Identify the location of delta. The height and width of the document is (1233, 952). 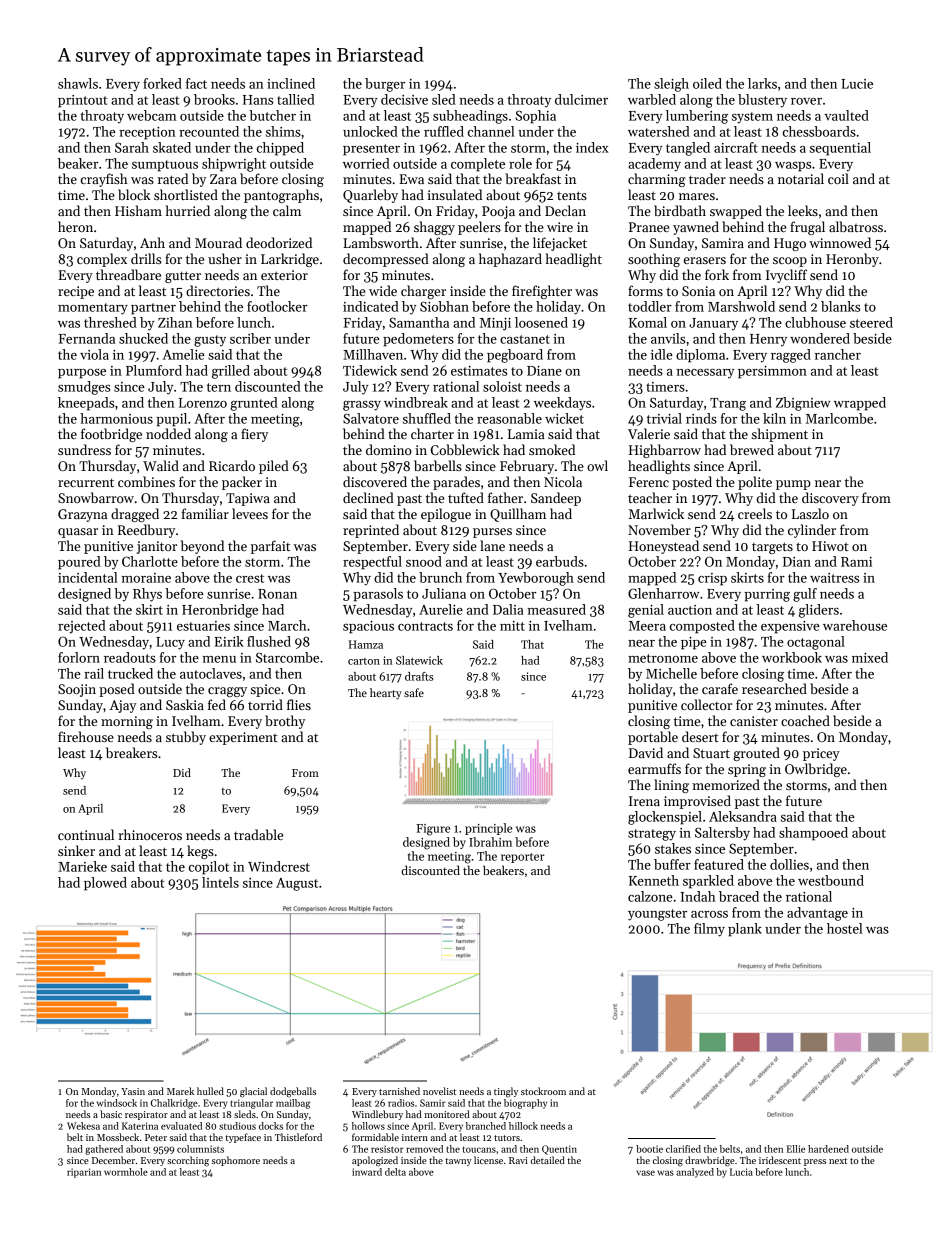
(395, 1172).
